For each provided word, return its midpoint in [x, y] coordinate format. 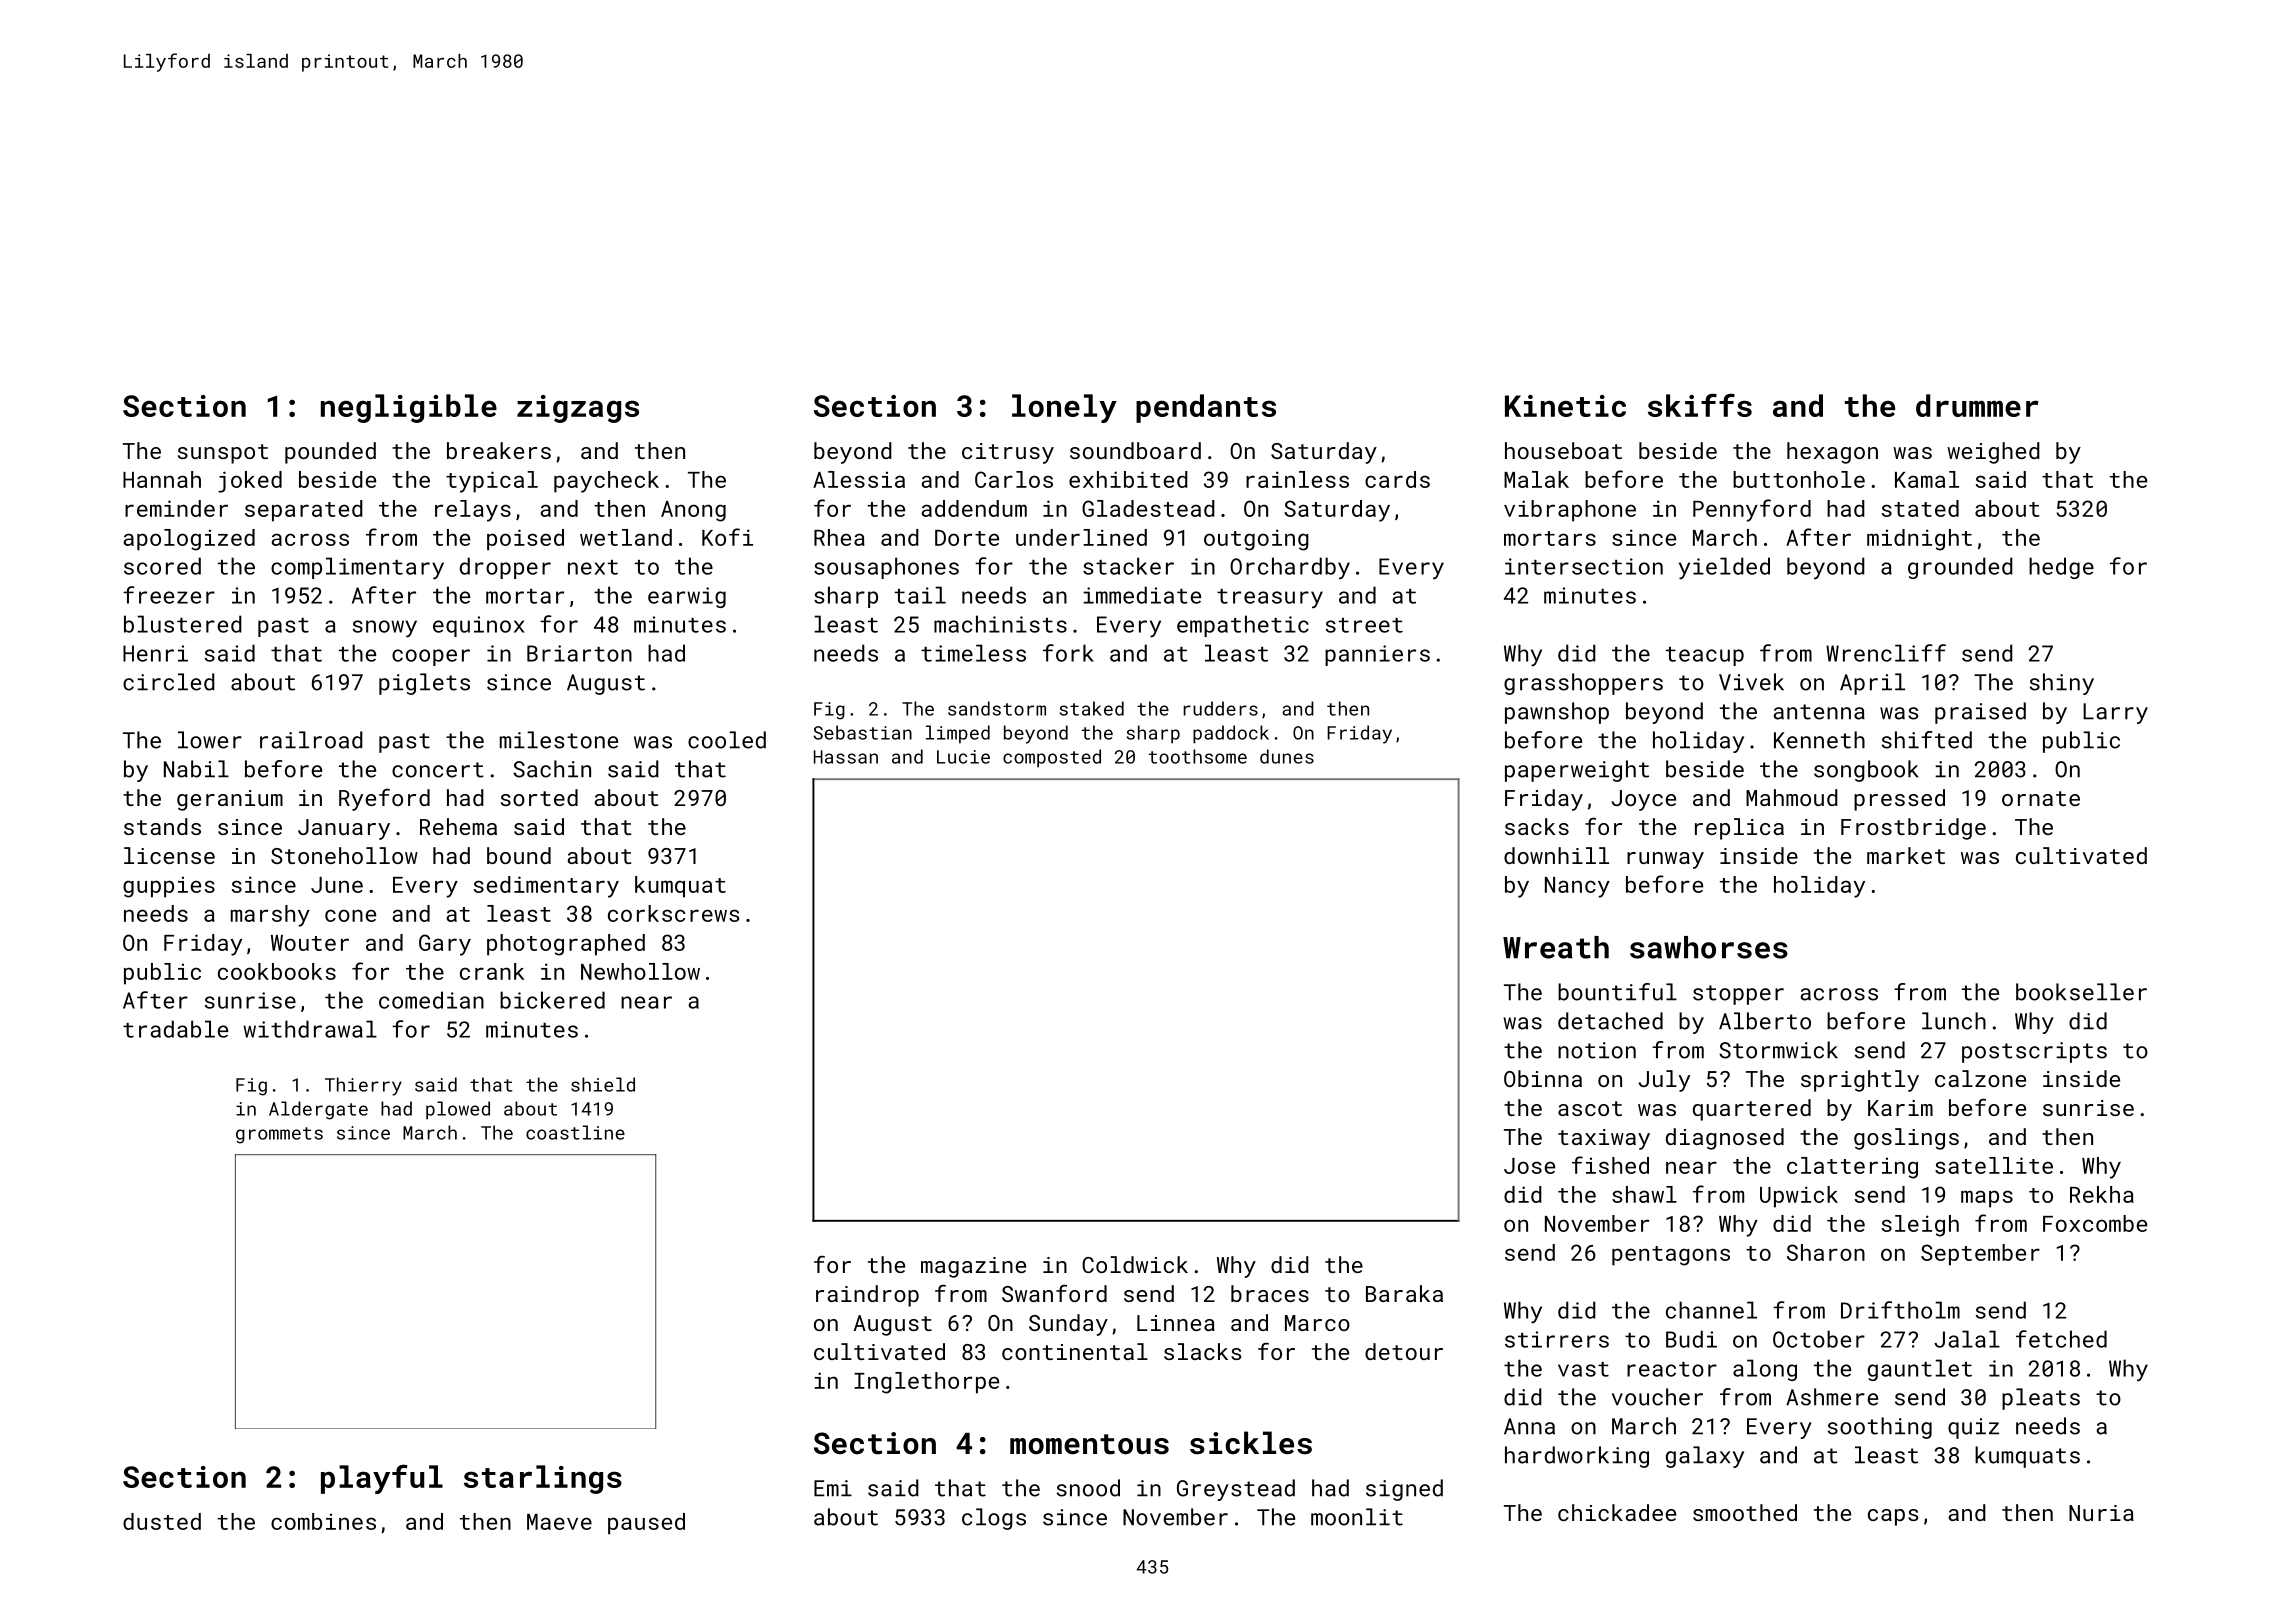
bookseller [2081, 992]
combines [323, 1521]
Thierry [363, 1086]
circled [169, 682]
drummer [1977, 405]
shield [603, 1084]
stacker [1128, 566]
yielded [1724, 568]
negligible [409, 408]
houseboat [1563, 450]
